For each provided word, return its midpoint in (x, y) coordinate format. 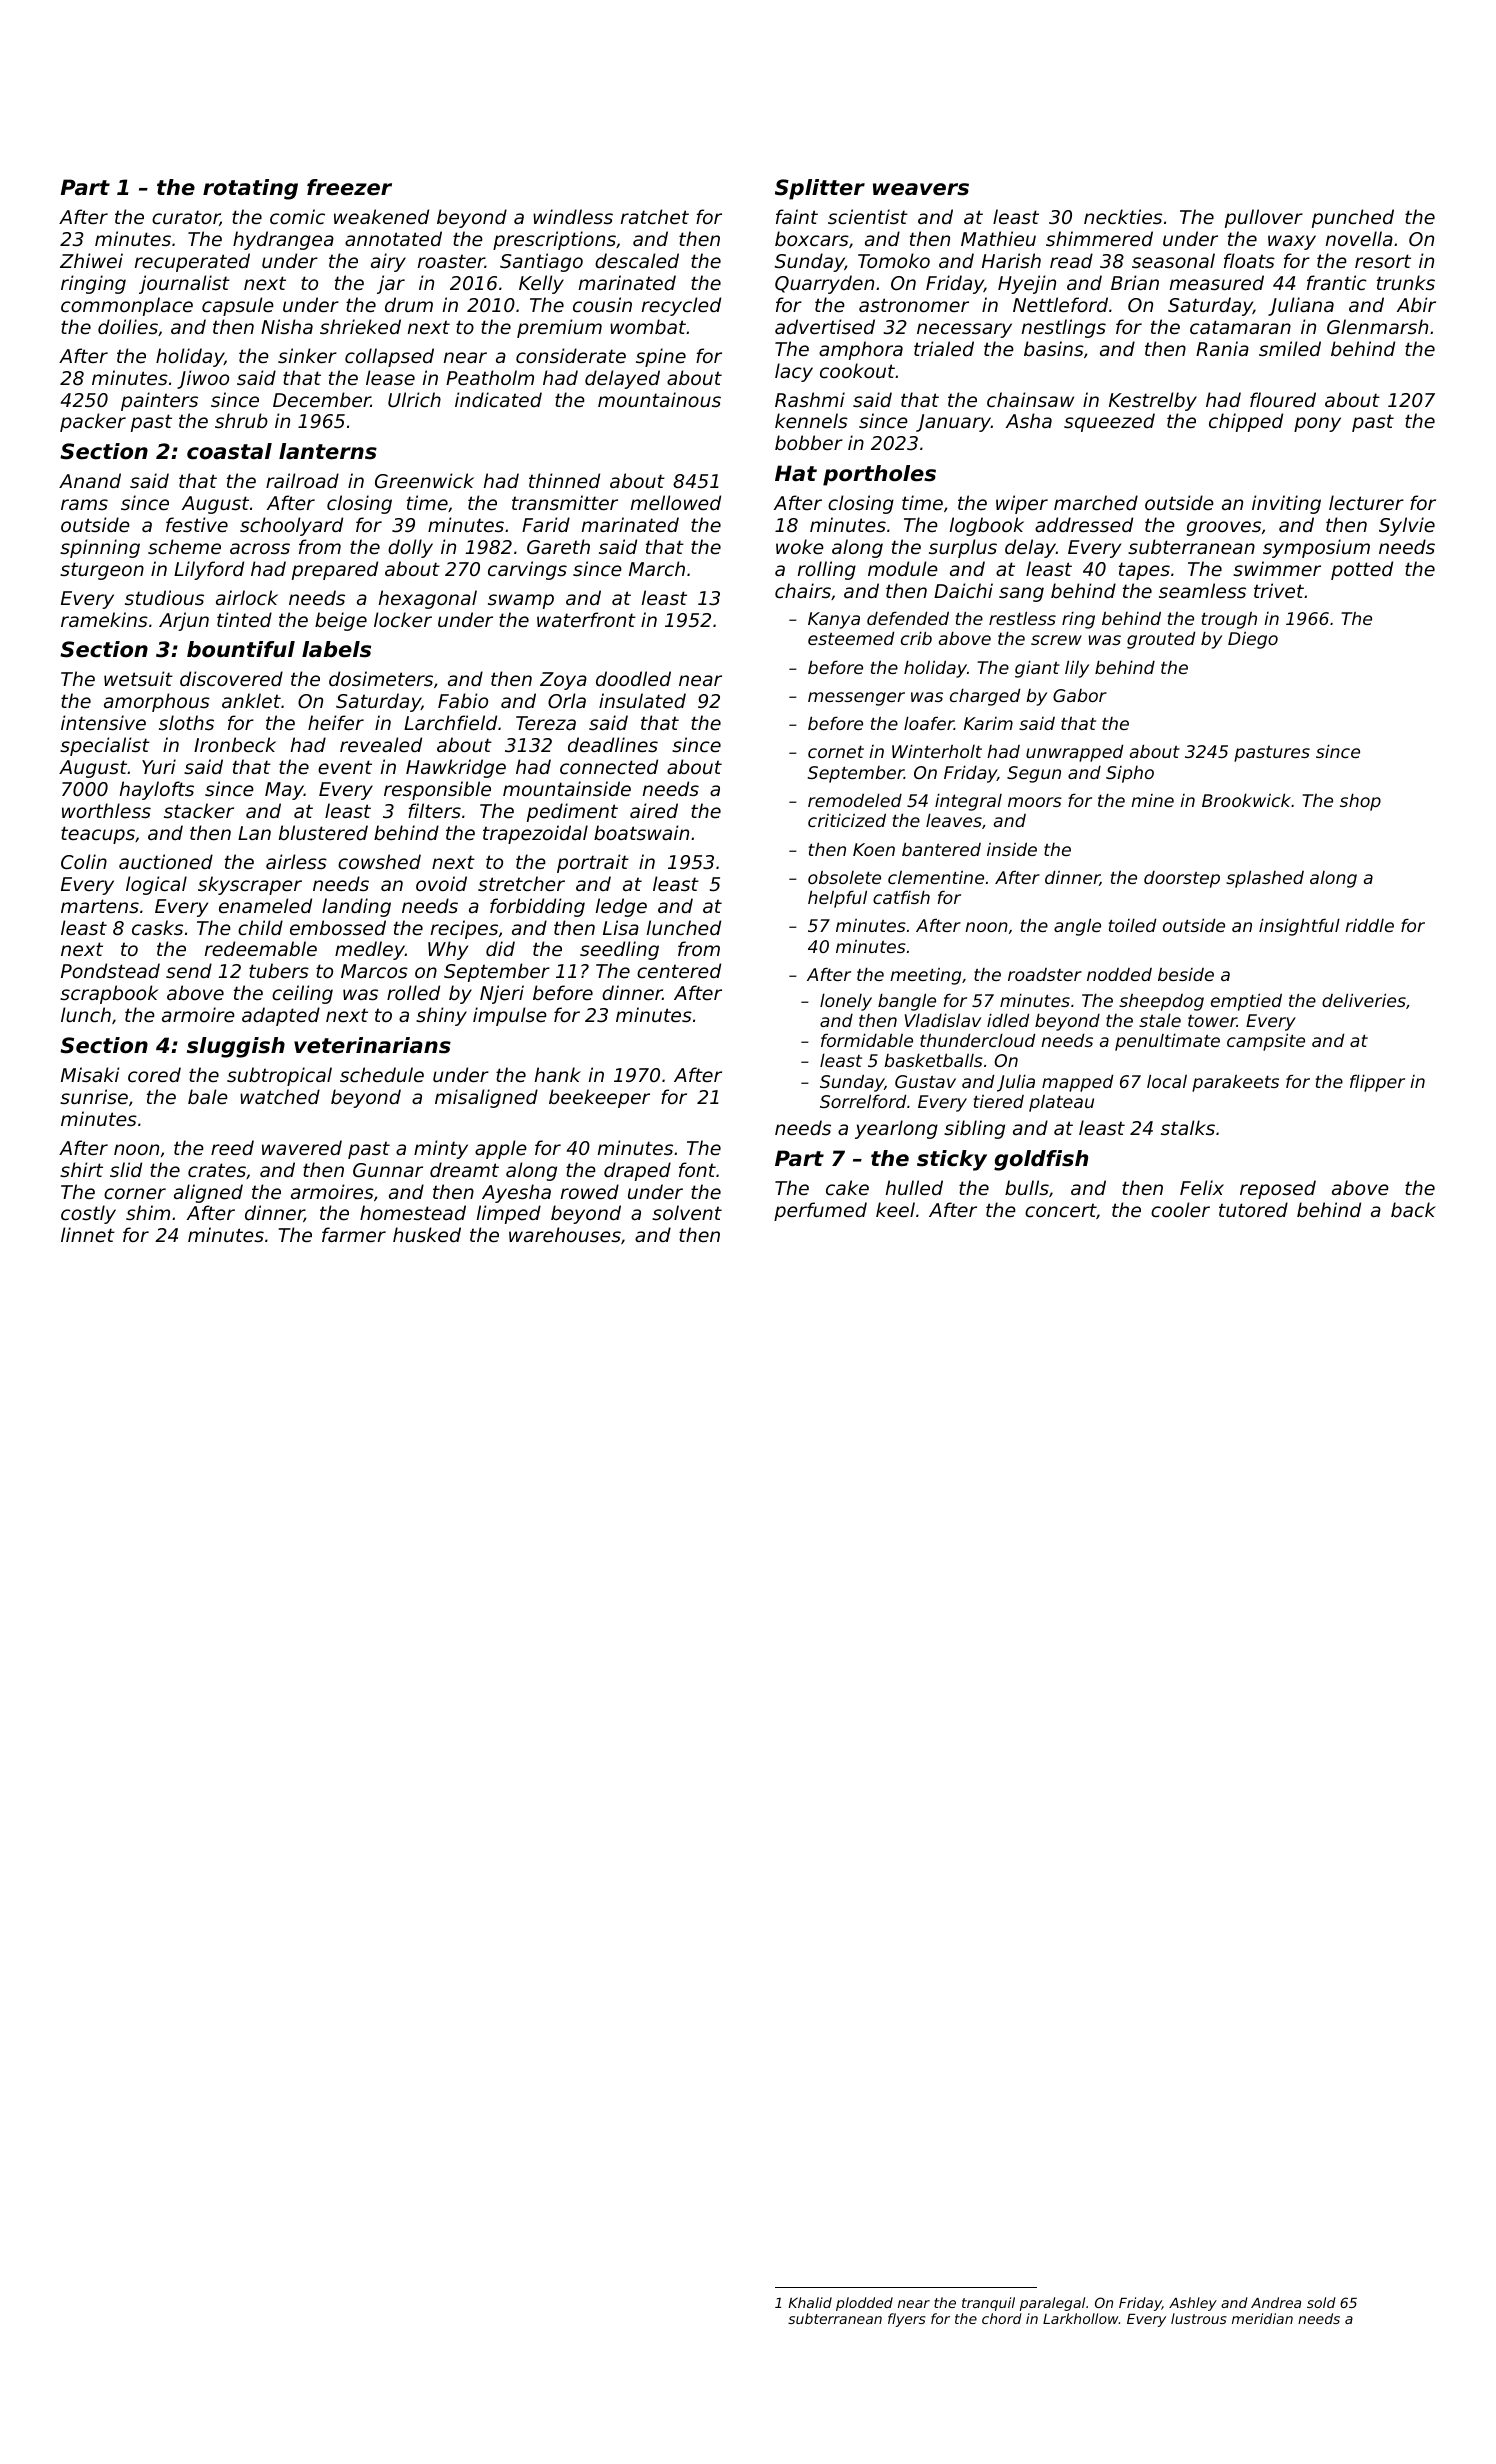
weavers (921, 189)
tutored (1253, 1209)
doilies (128, 326)
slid (126, 1169)
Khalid (810, 2302)
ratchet (655, 216)
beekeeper (599, 1098)
